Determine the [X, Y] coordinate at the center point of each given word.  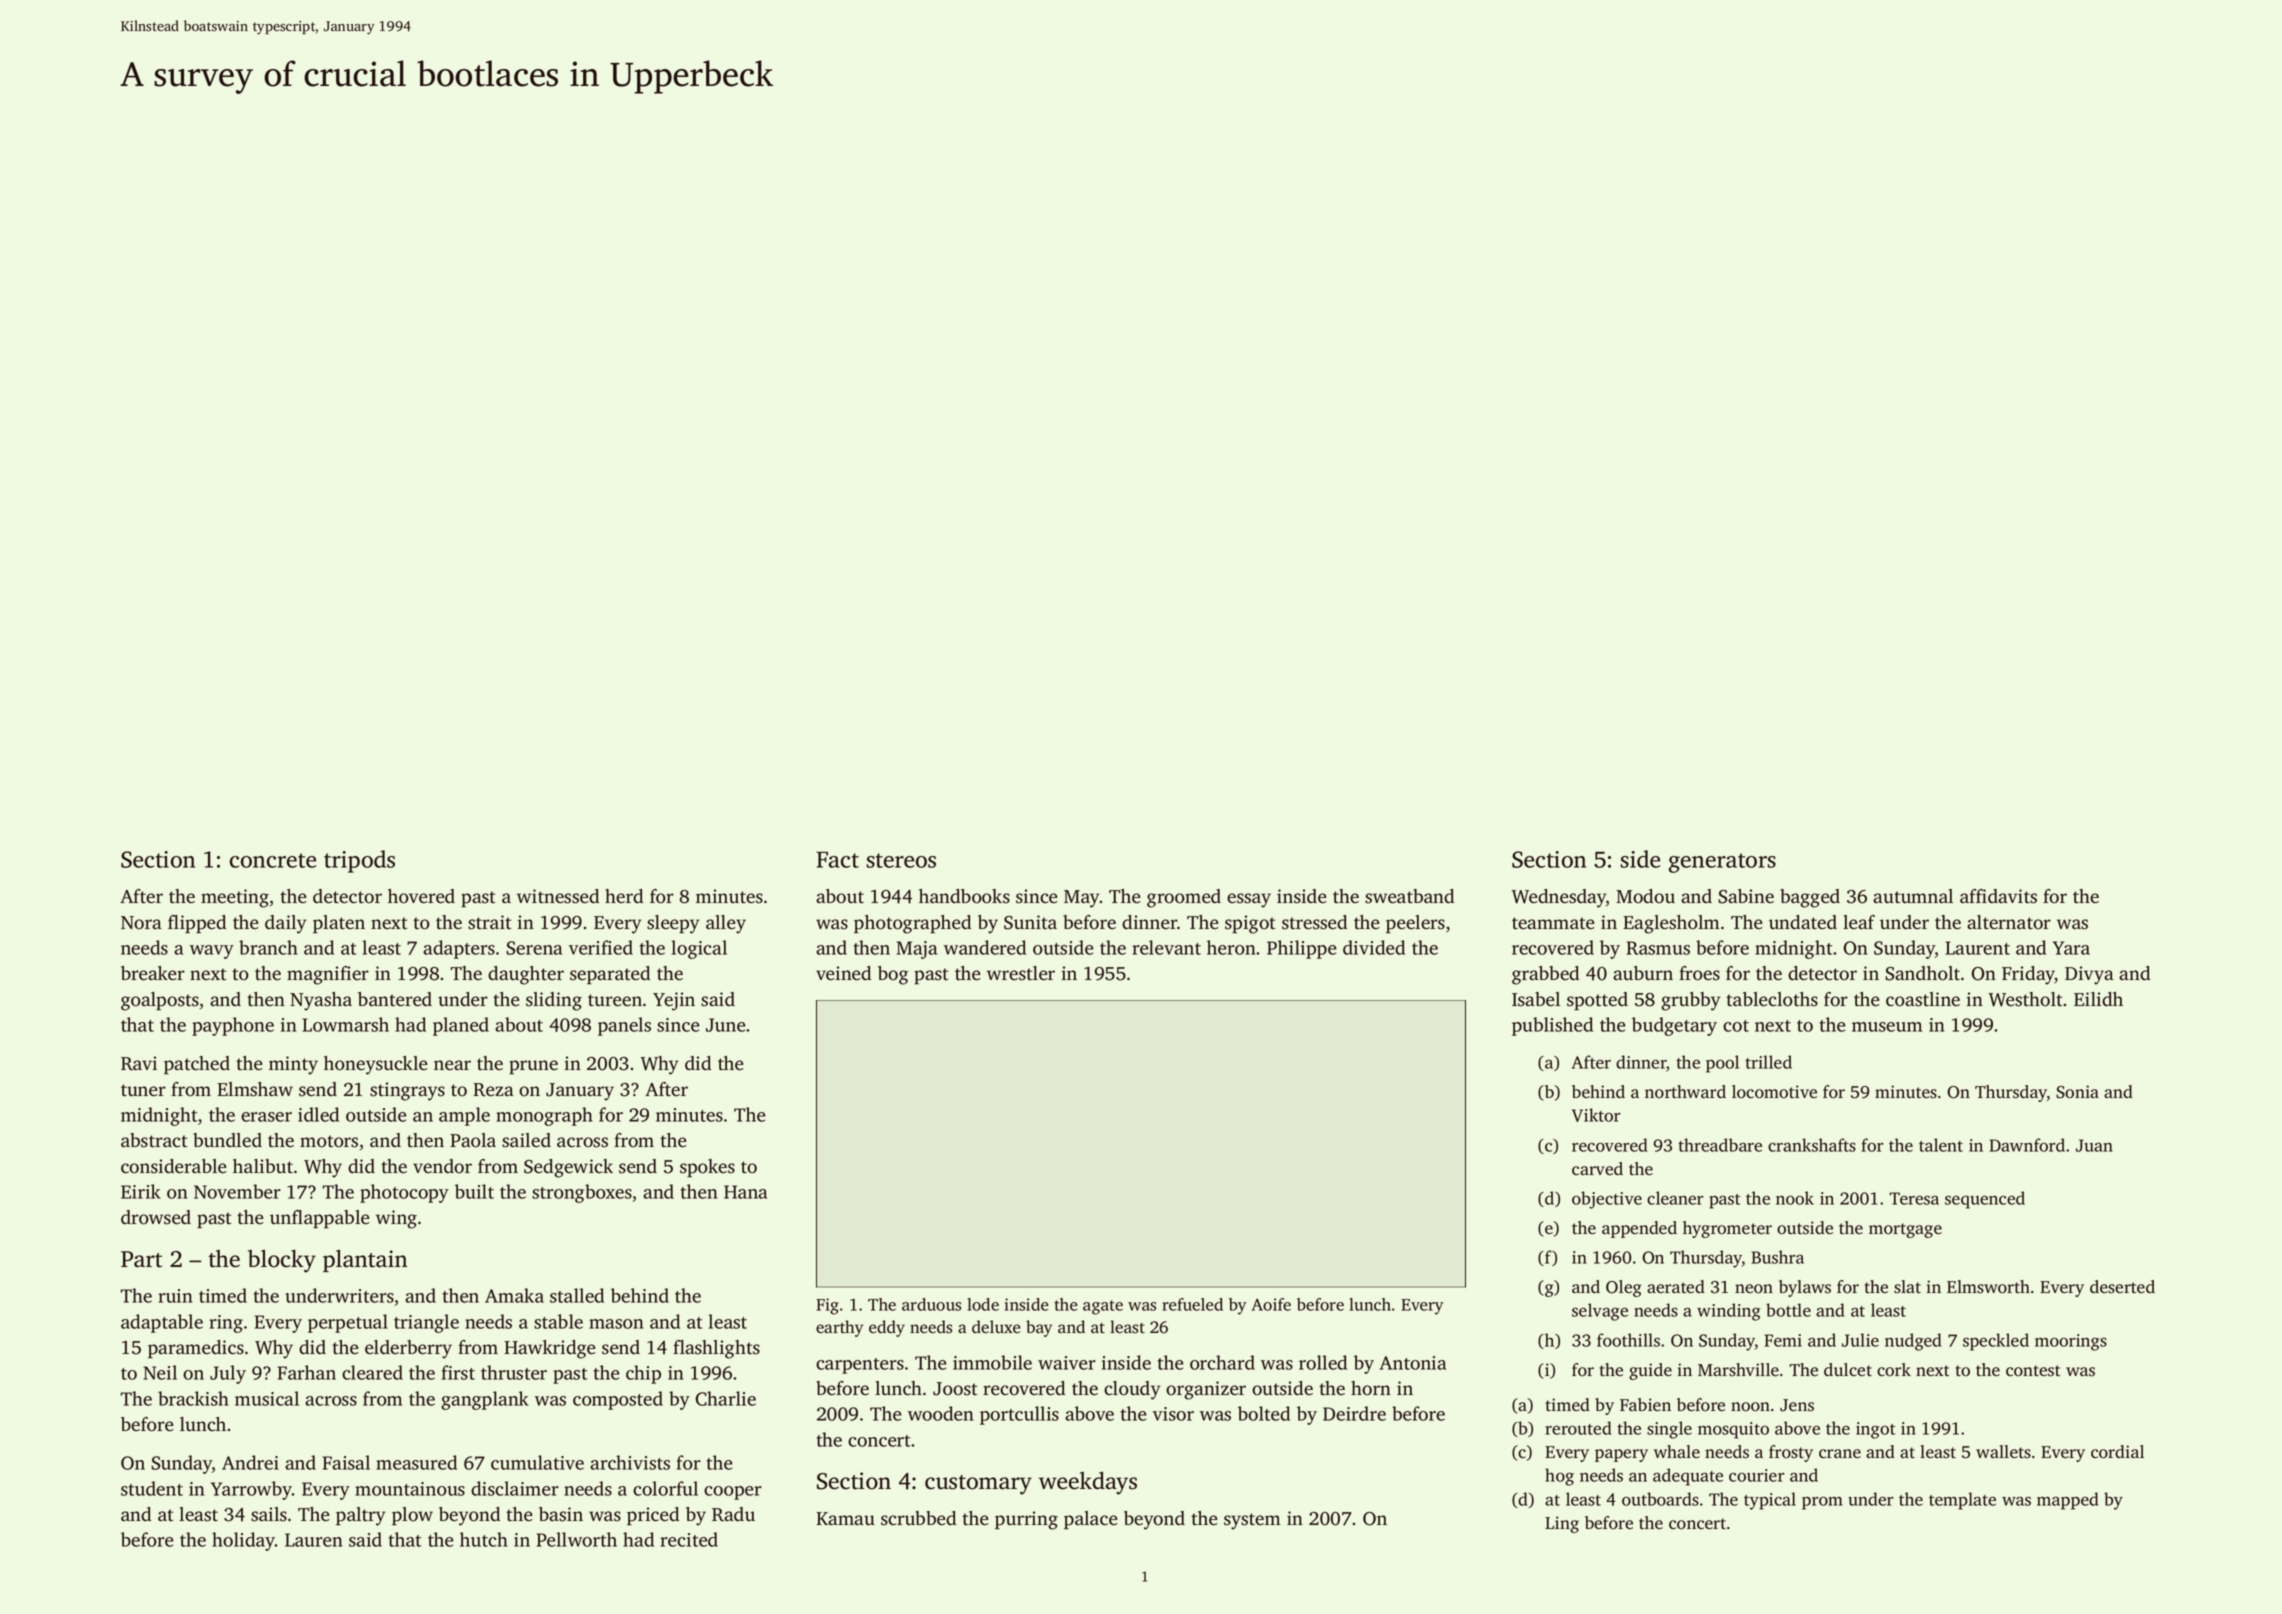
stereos [901, 860]
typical [1770, 1501]
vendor [442, 1166]
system [1252, 1521]
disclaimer [515, 1488]
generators [1722, 863]
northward [1685, 1092]
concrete [273, 860]
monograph [544, 1116]
